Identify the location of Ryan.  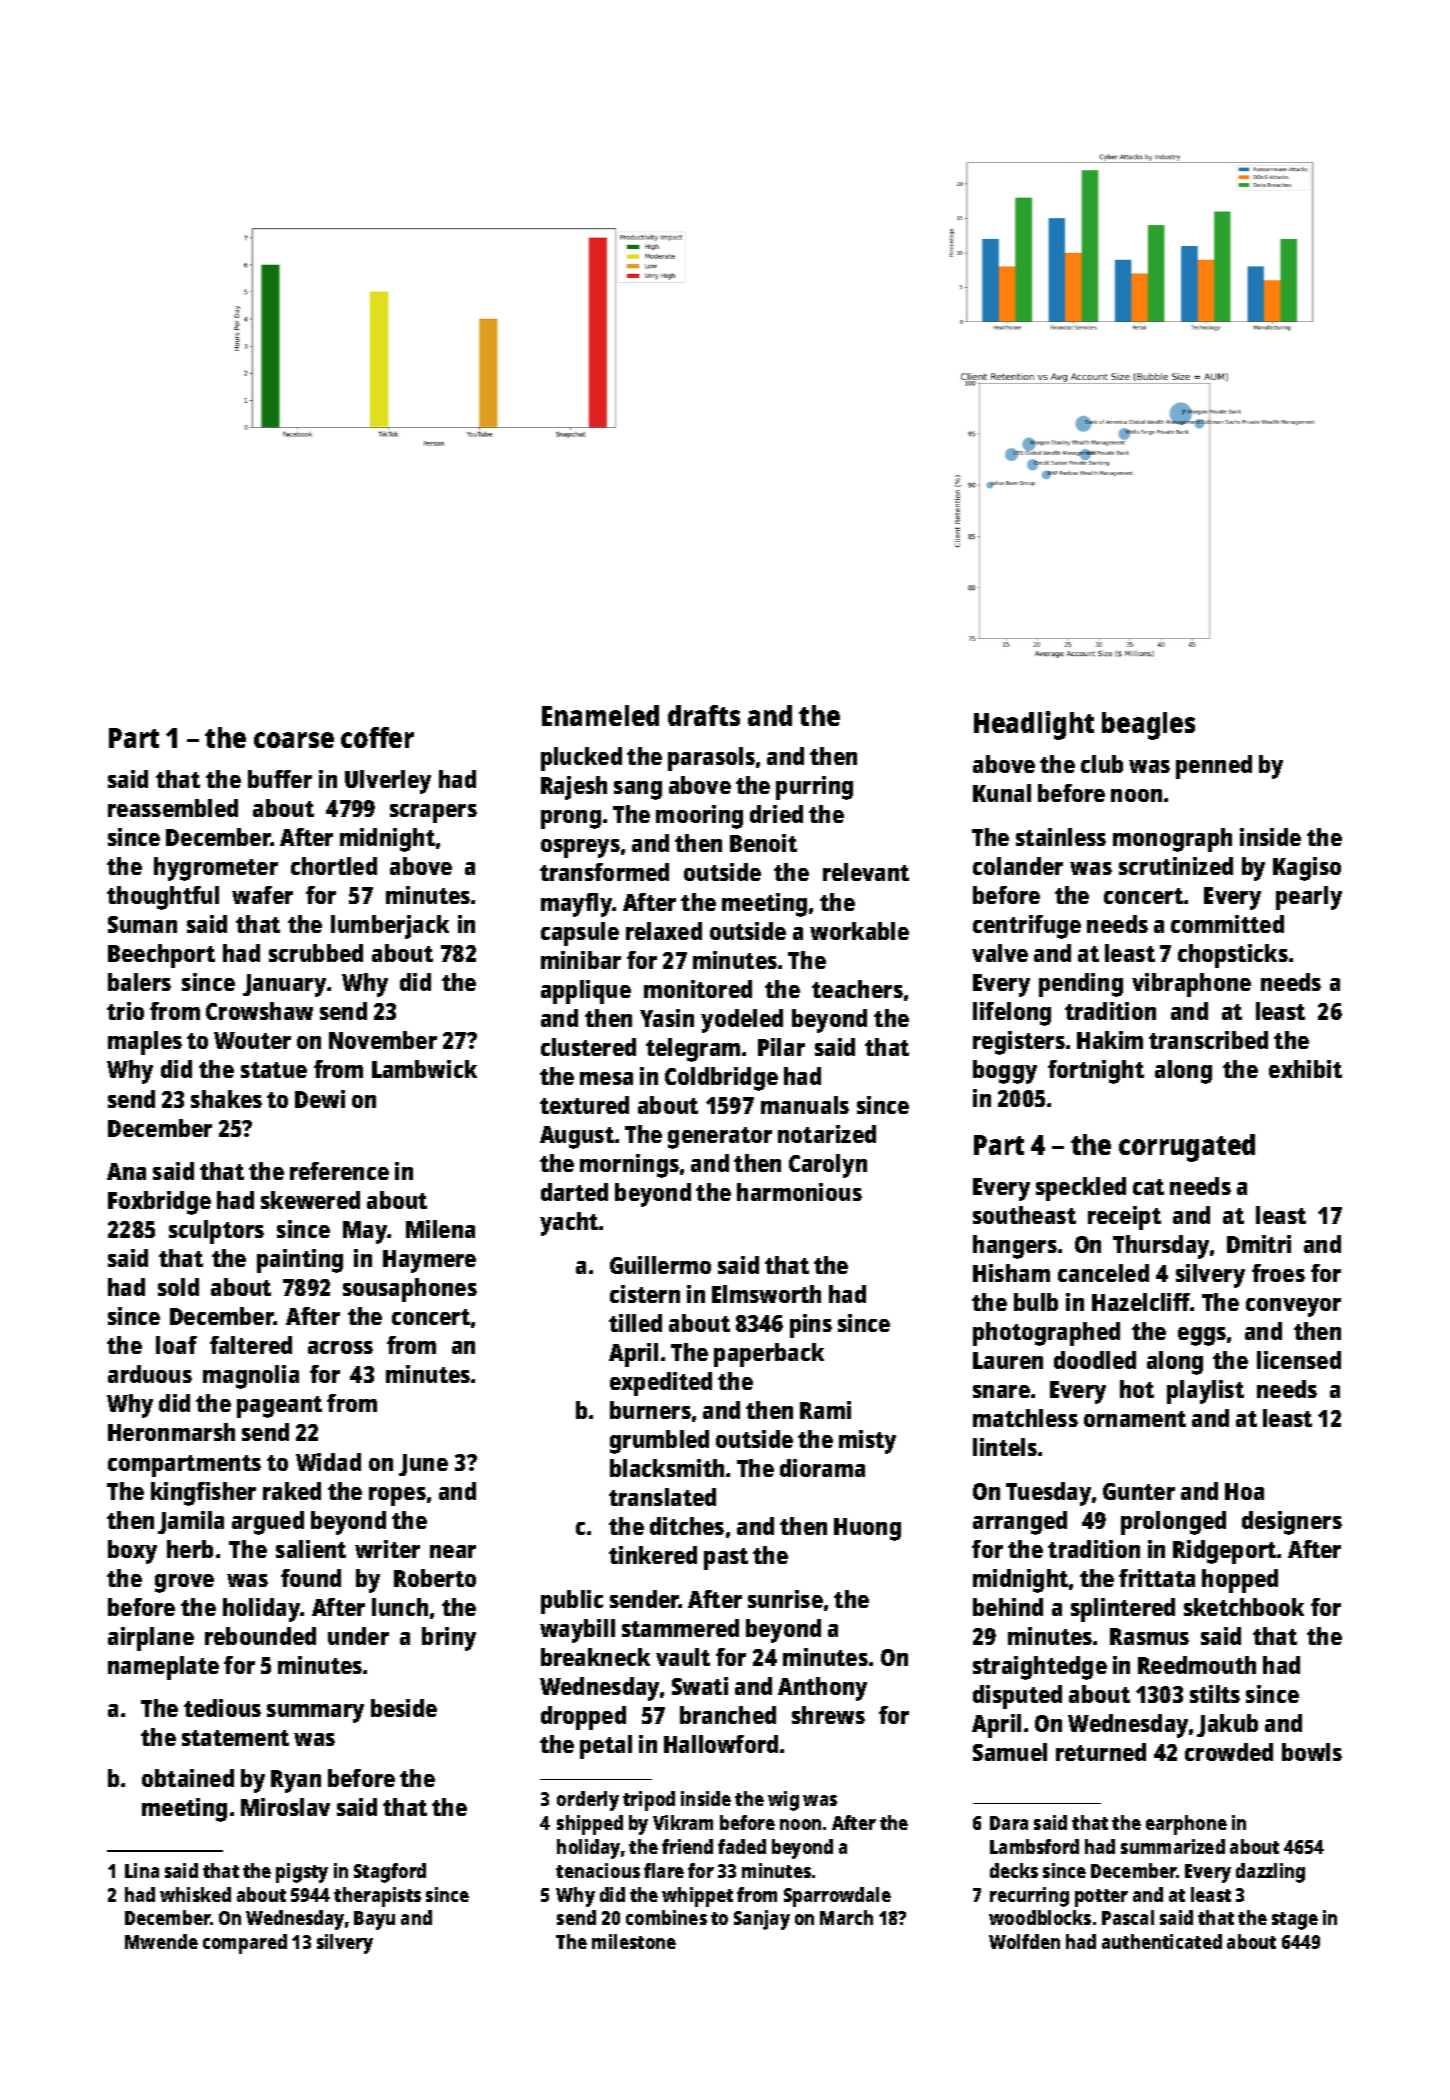
(296, 1781).
